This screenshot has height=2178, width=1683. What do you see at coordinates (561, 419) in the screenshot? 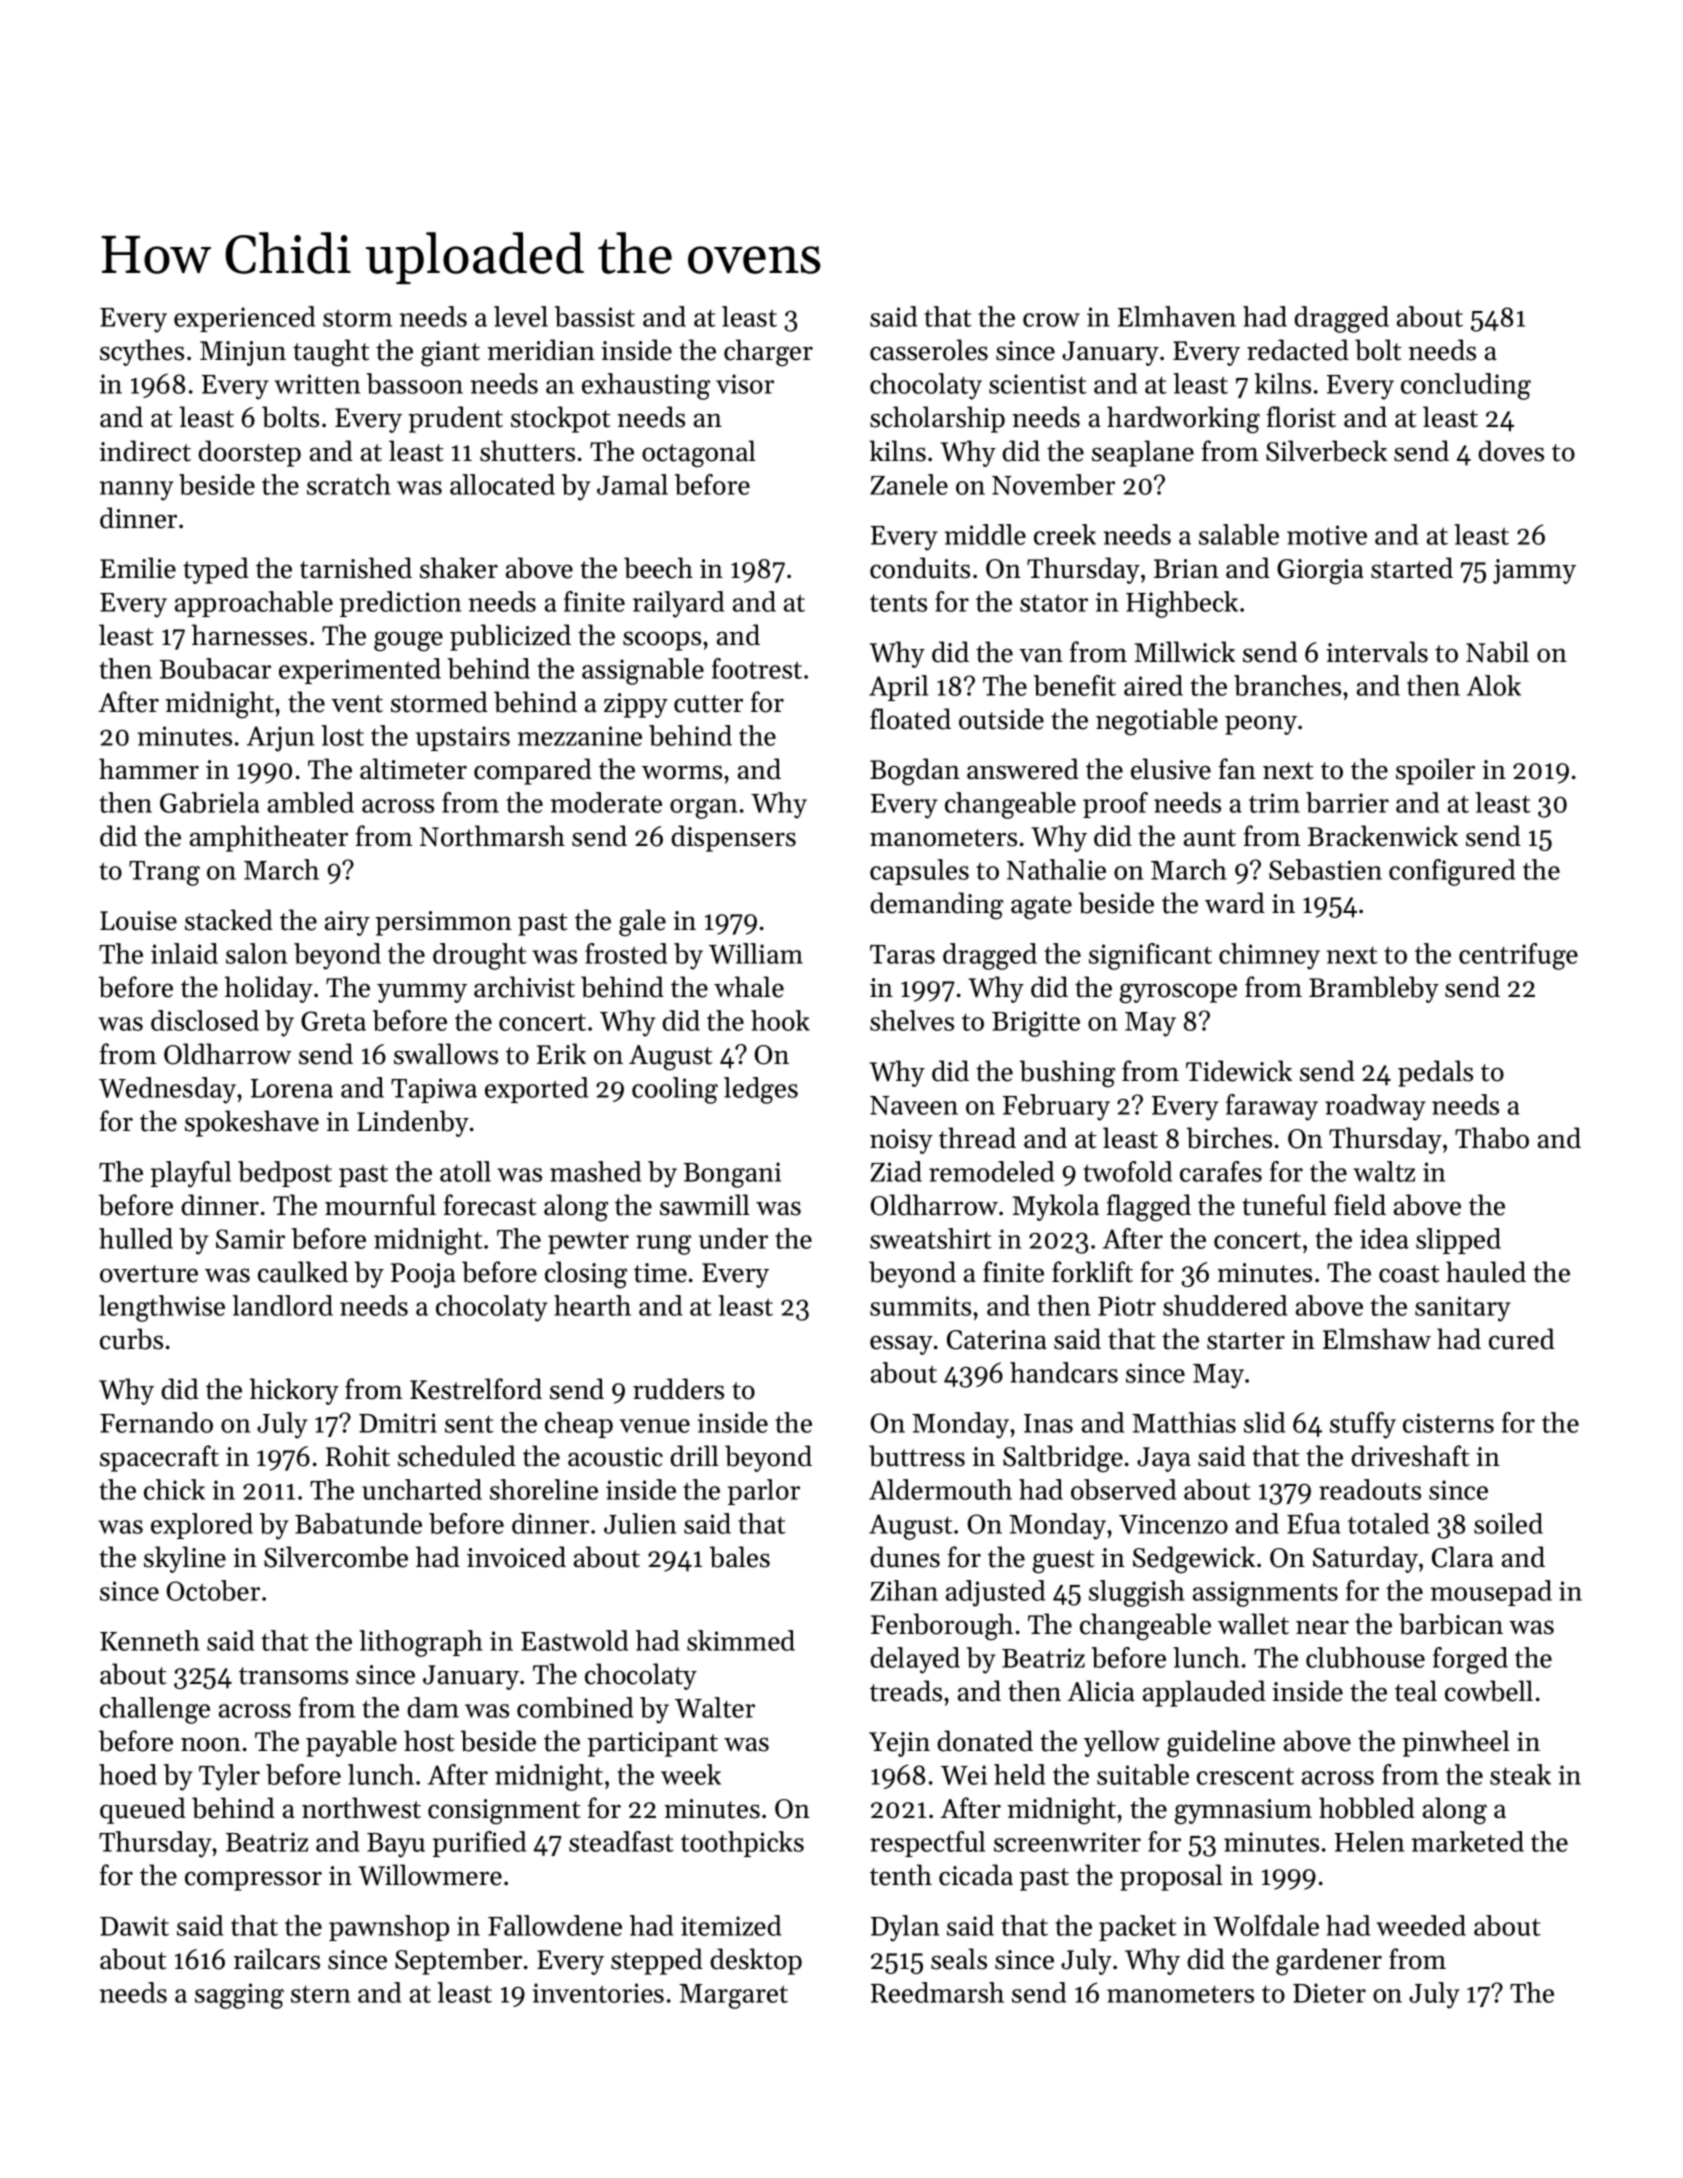
I see `stockpot` at bounding box center [561, 419].
